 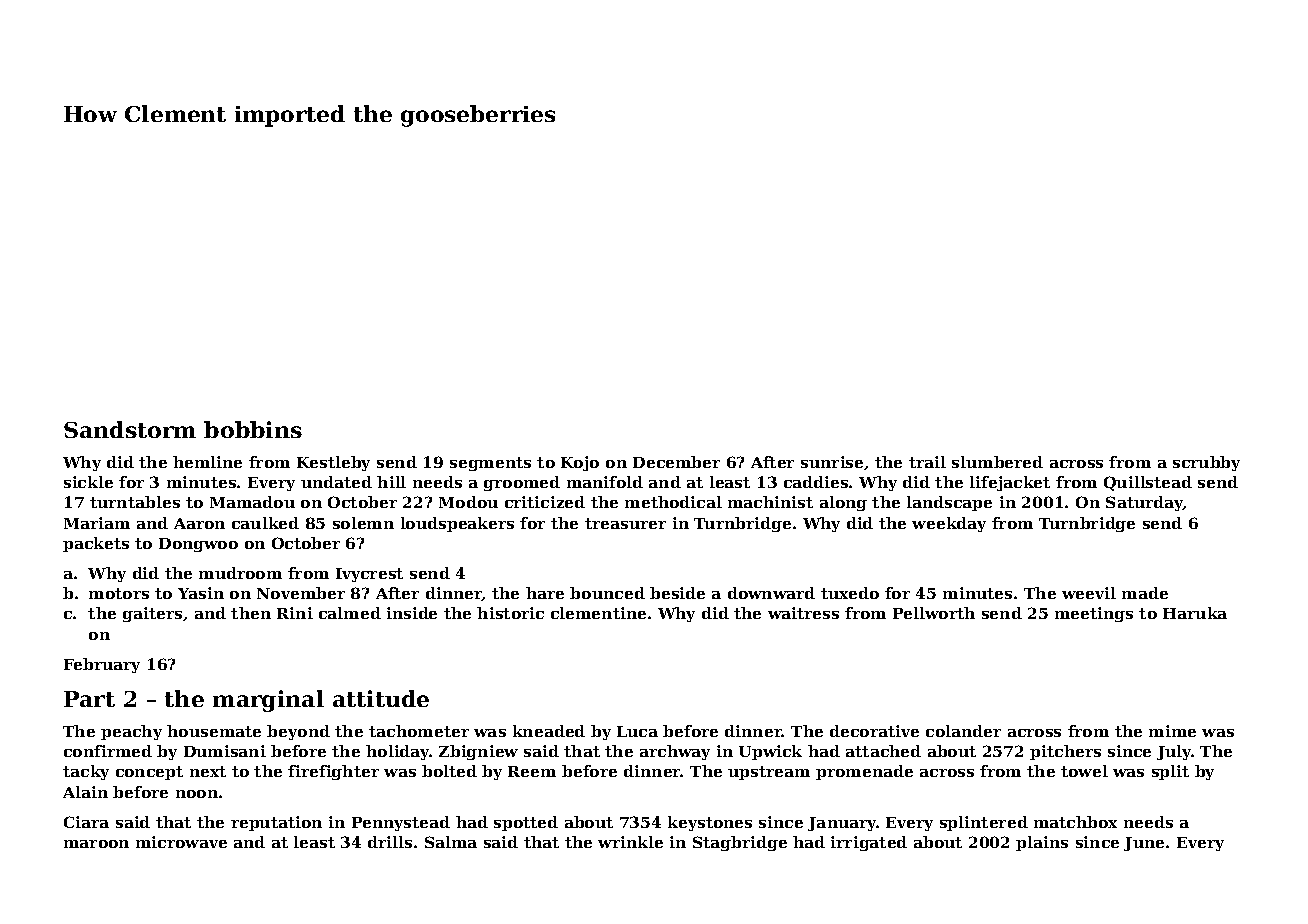 What do you see at coordinates (1042, 843) in the image?
I see `plains` at bounding box center [1042, 843].
